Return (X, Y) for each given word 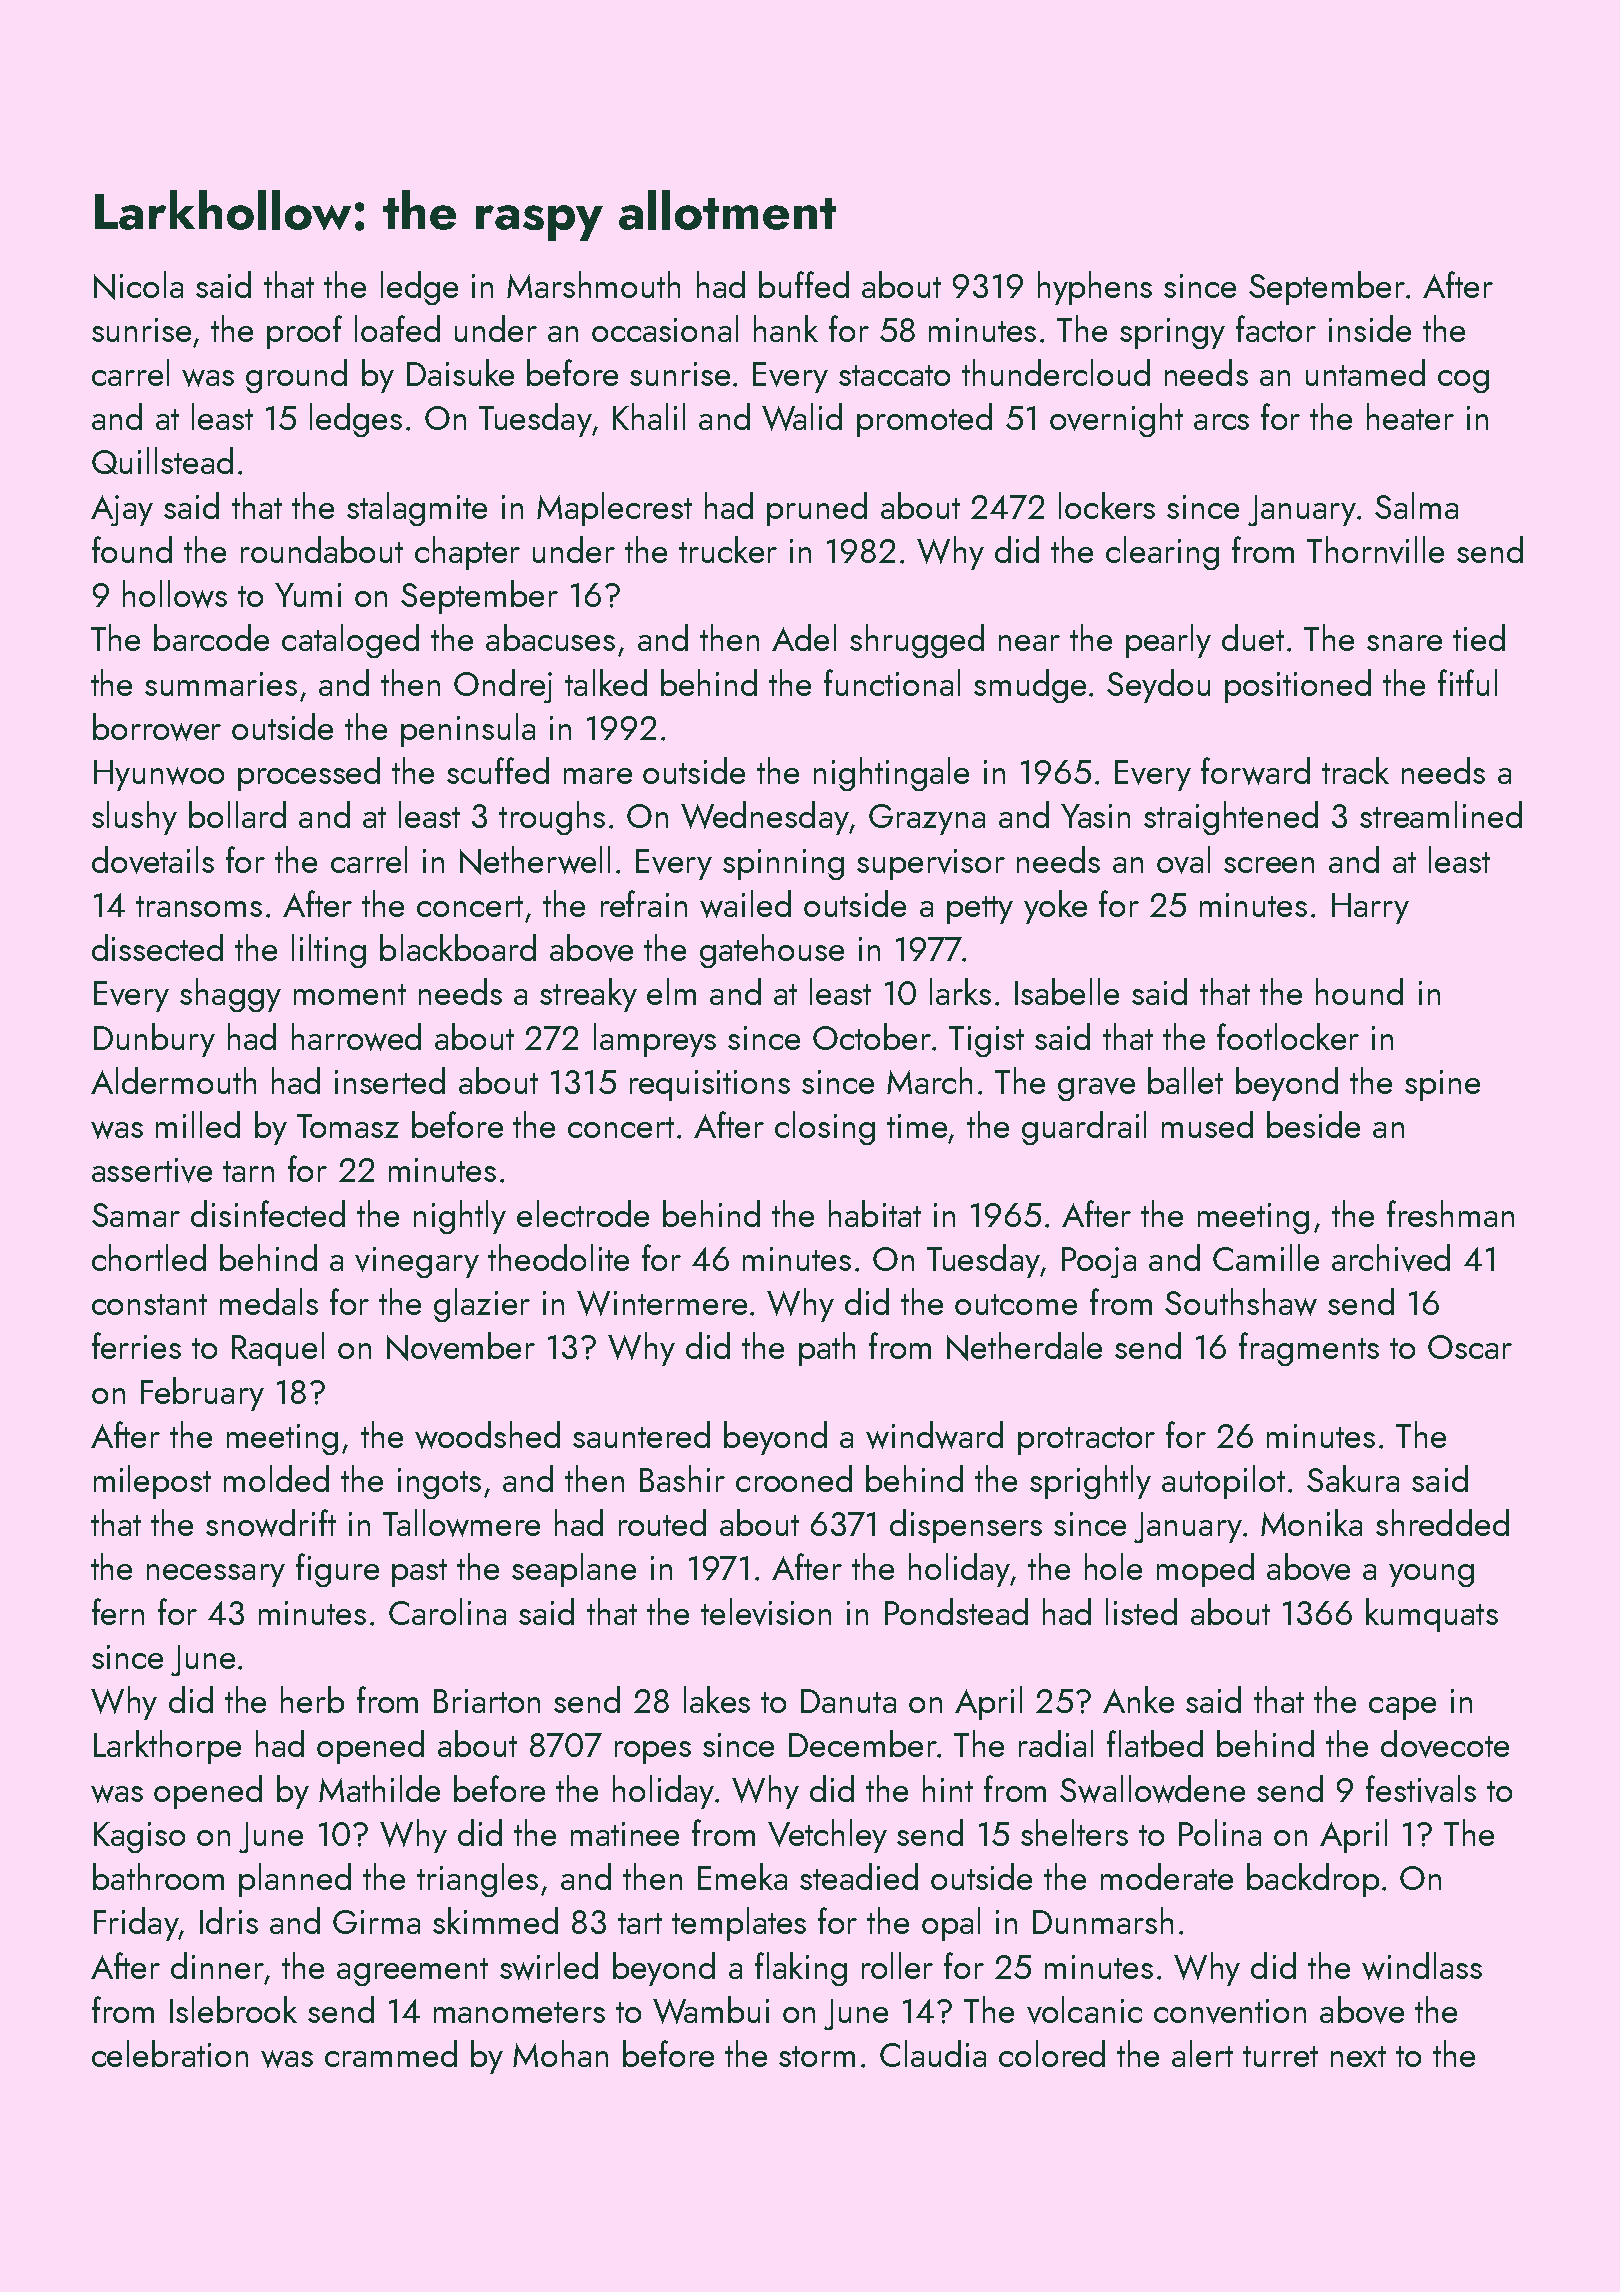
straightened (1231, 818)
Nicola (138, 285)
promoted (924, 420)
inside (1370, 328)
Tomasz (348, 1126)
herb (312, 1699)
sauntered (641, 1434)
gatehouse (772, 951)
